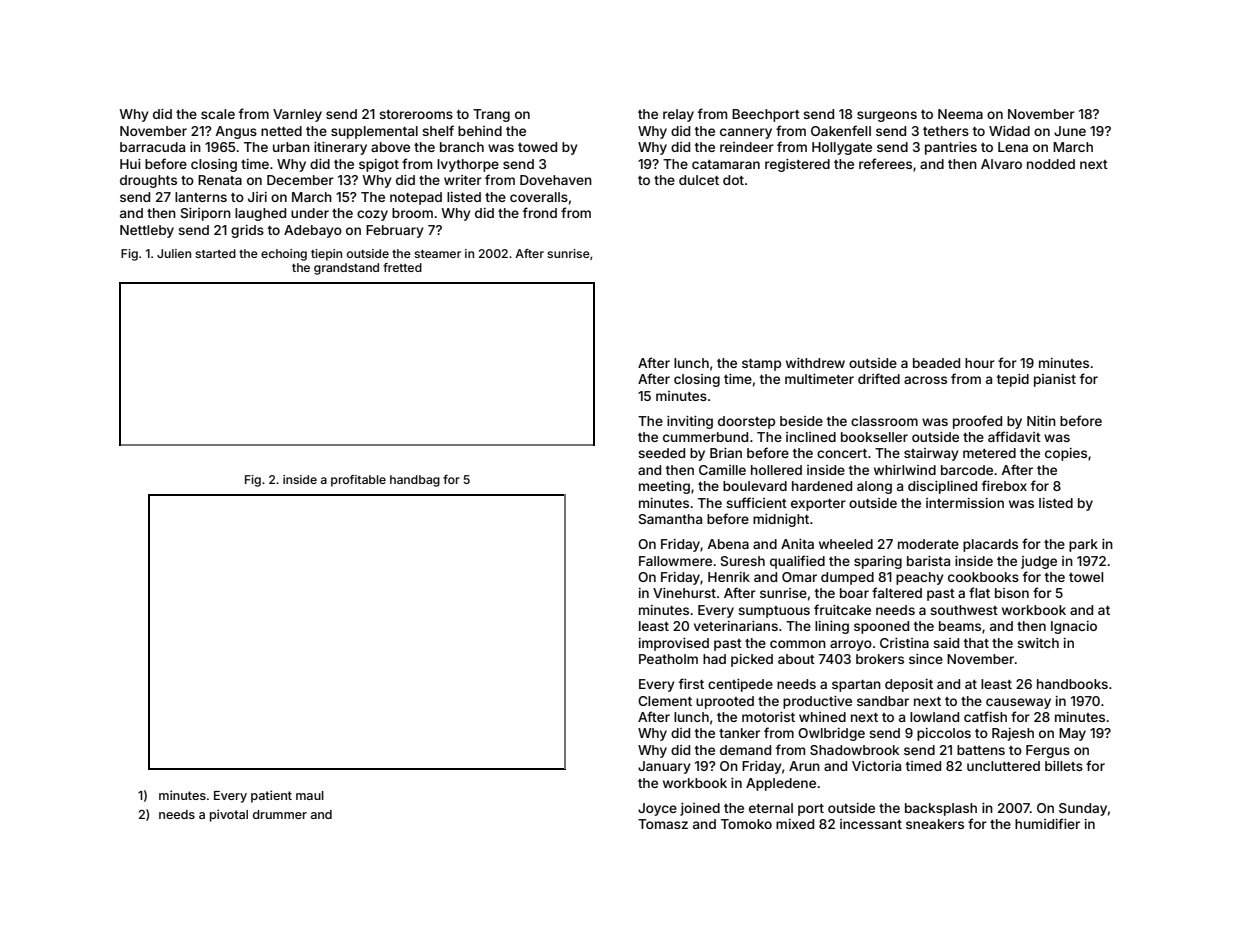 The width and height of the page is (1233, 952). I want to click on maul, so click(310, 795).
